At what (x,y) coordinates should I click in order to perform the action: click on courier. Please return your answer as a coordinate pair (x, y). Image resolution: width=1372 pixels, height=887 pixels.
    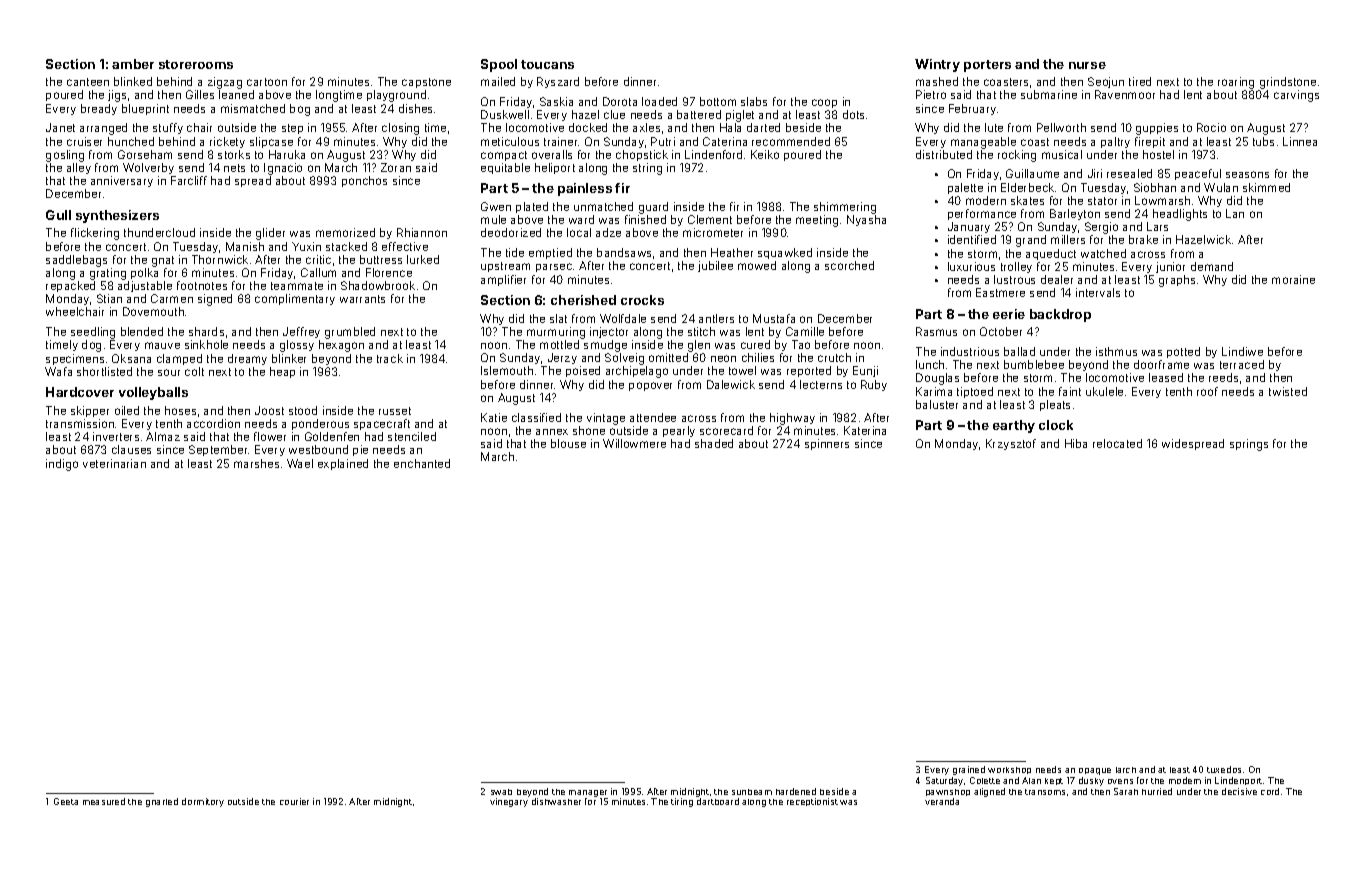
    Looking at the image, I should click on (294, 801).
